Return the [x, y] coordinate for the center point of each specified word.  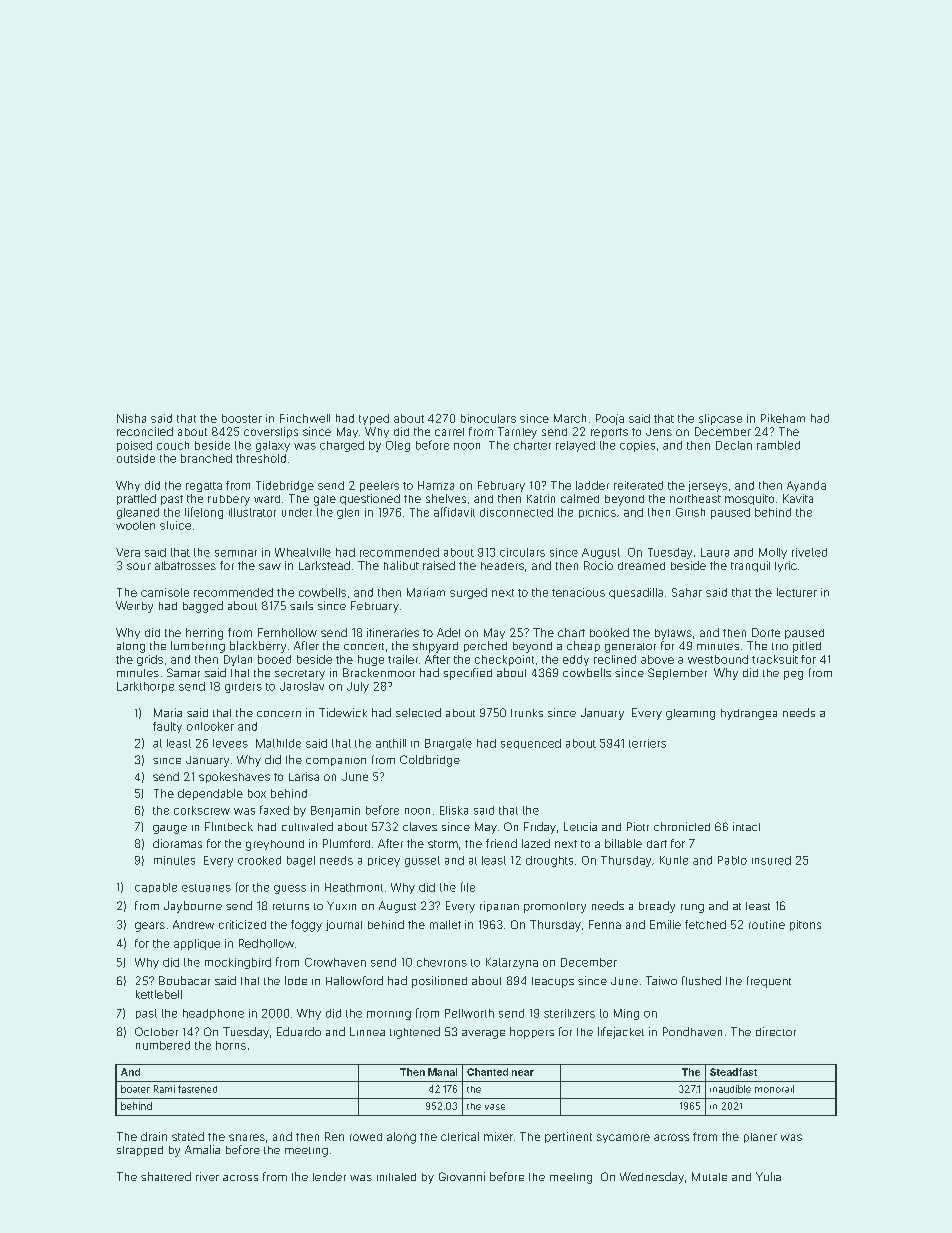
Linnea [367, 1031]
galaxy [273, 446]
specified [468, 674]
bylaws [673, 634]
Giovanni [462, 1176]
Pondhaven [692, 1031]
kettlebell [159, 994]
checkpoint [504, 660]
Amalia [202, 1149]
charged [342, 446]
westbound [718, 659]
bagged [203, 607]
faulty [167, 727]
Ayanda [806, 486]
